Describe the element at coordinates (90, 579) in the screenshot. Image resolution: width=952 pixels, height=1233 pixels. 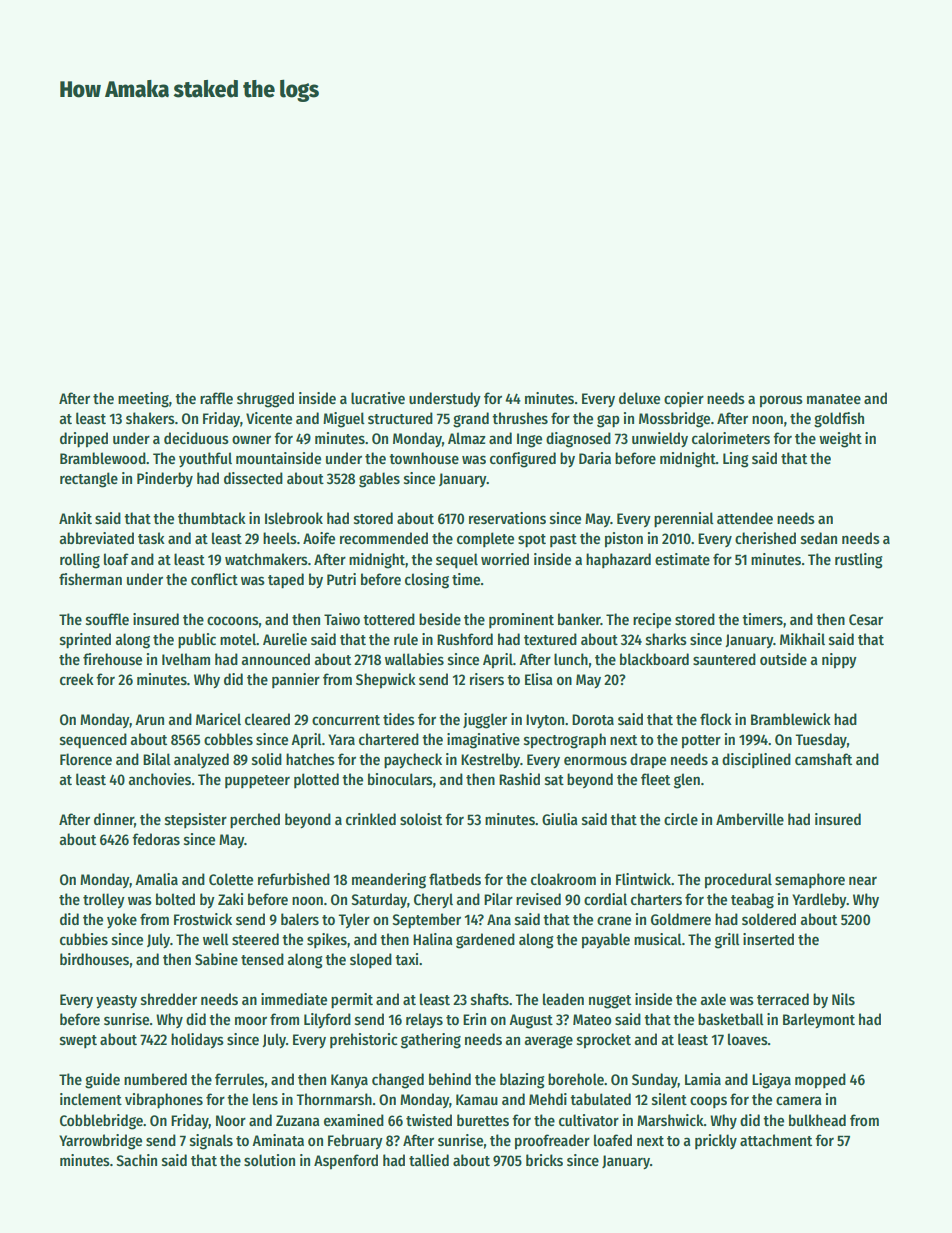
I see `fisherman` at that location.
